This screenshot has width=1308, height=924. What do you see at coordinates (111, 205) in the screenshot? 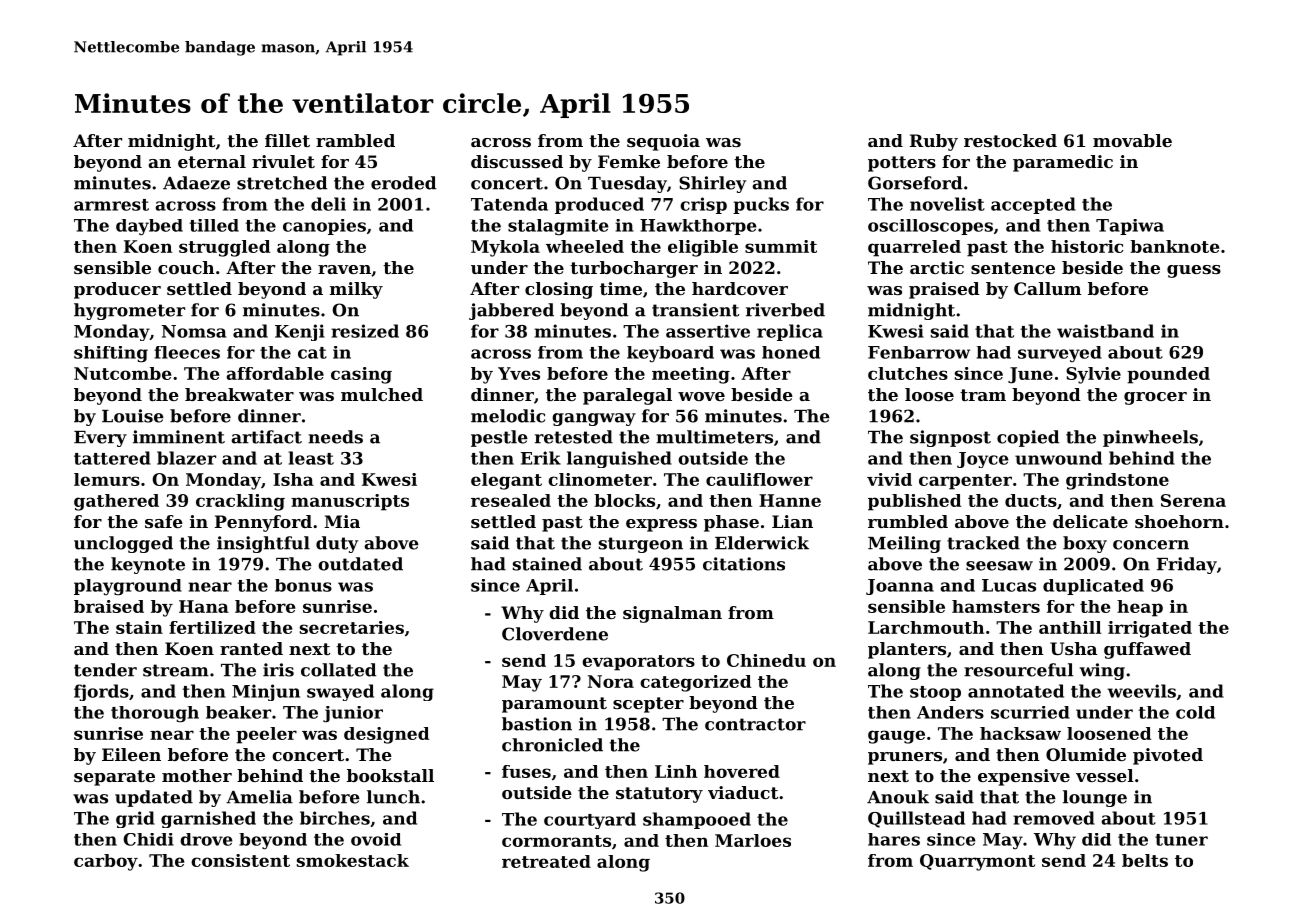
I see `armrest` at bounding box center [111, 205].
